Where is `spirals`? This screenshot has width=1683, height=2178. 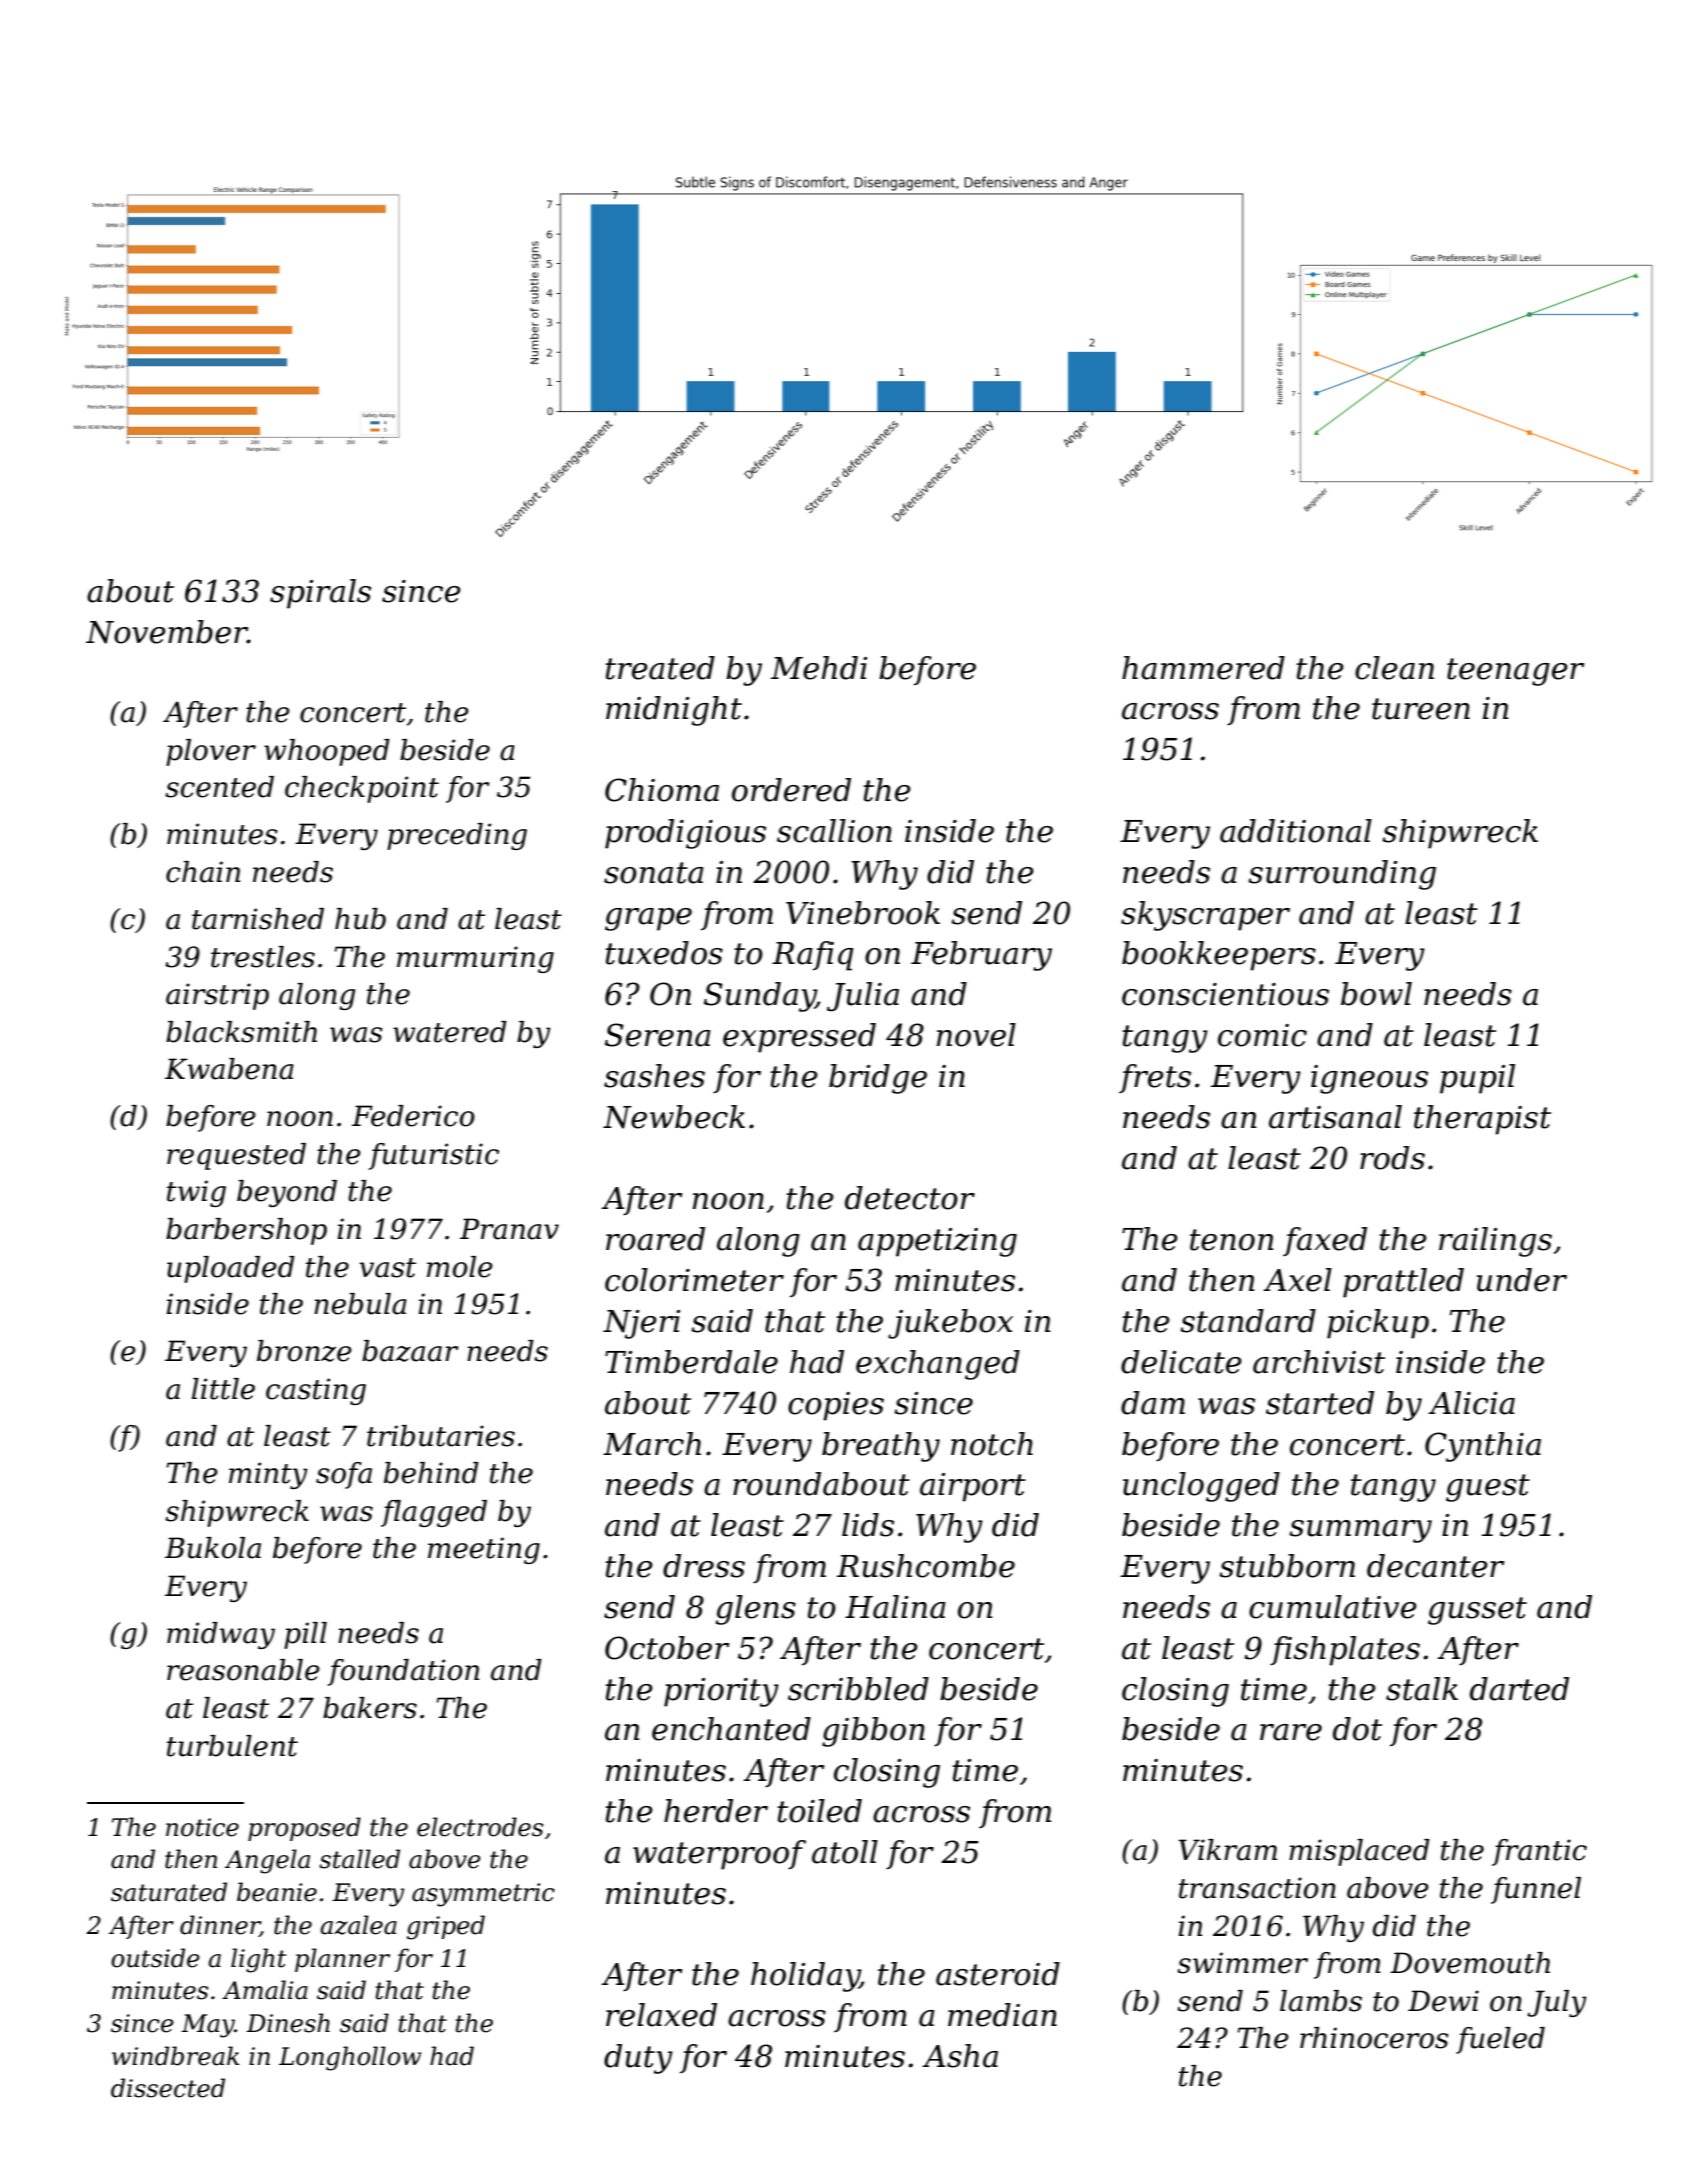 spirals is located at coordinates (320, 594).
